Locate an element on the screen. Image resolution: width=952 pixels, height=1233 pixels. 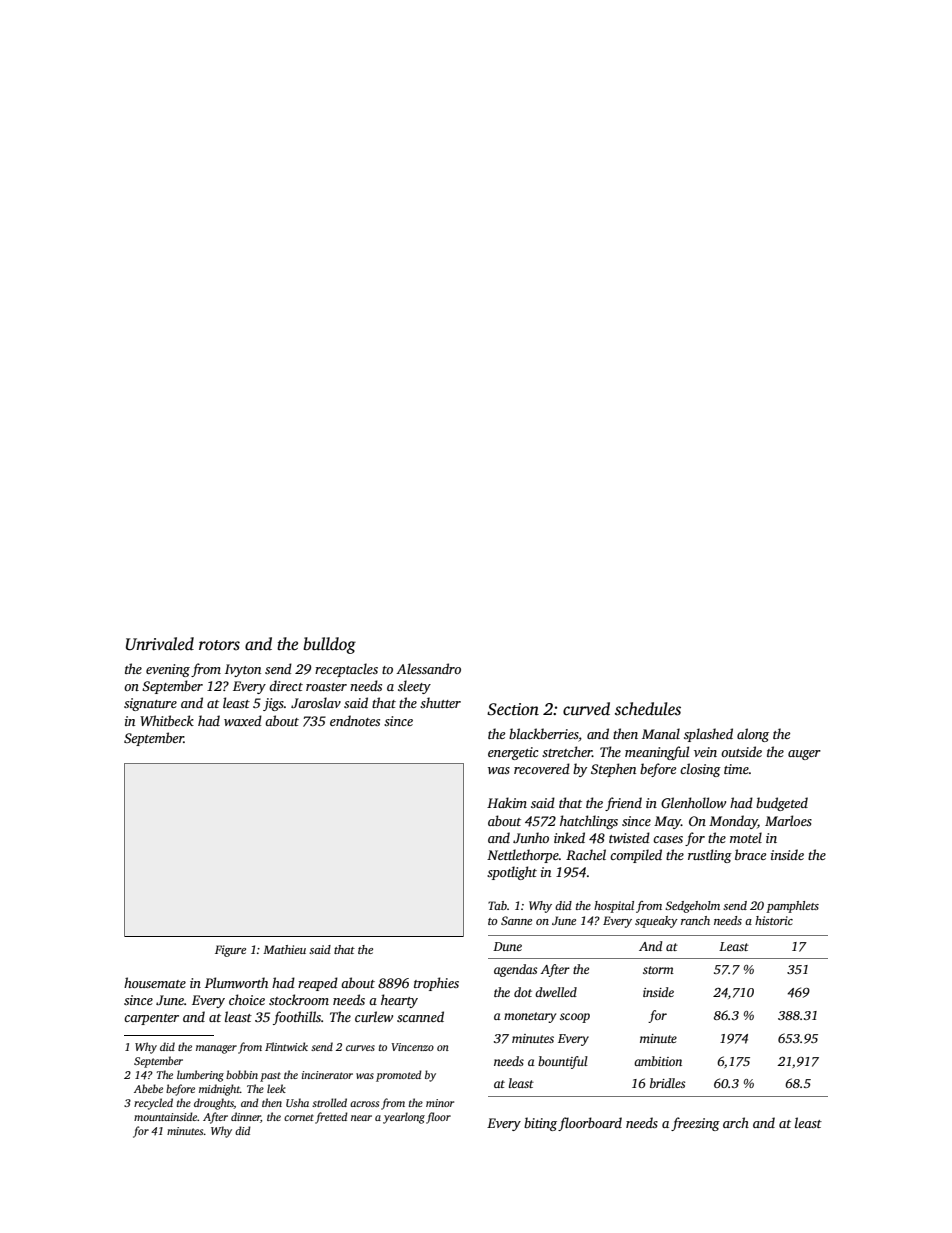
schedules is located at coordinates (648, 709).
